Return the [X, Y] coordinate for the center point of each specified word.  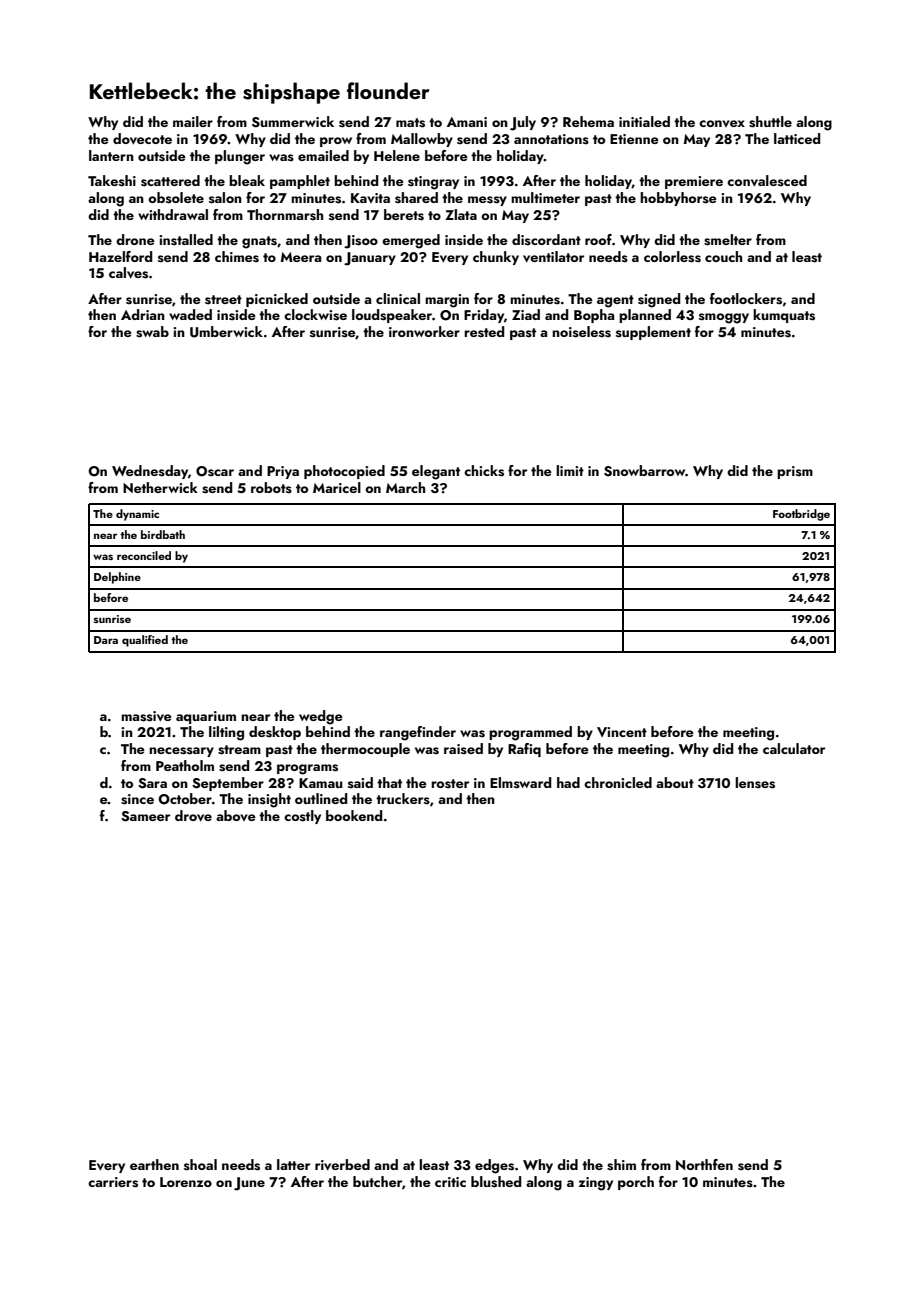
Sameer [145, 816]
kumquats [784, 316]
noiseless [581, 332]
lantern [111, 155]
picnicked [277, 300]
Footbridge [801, 515]
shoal [200, 1165]
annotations [551, 139]
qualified [145, 641]
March [405, 487]
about [675, 782]
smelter [728, 240]
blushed [496, 1182]
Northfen [704, 1164]
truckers [403, 799]
